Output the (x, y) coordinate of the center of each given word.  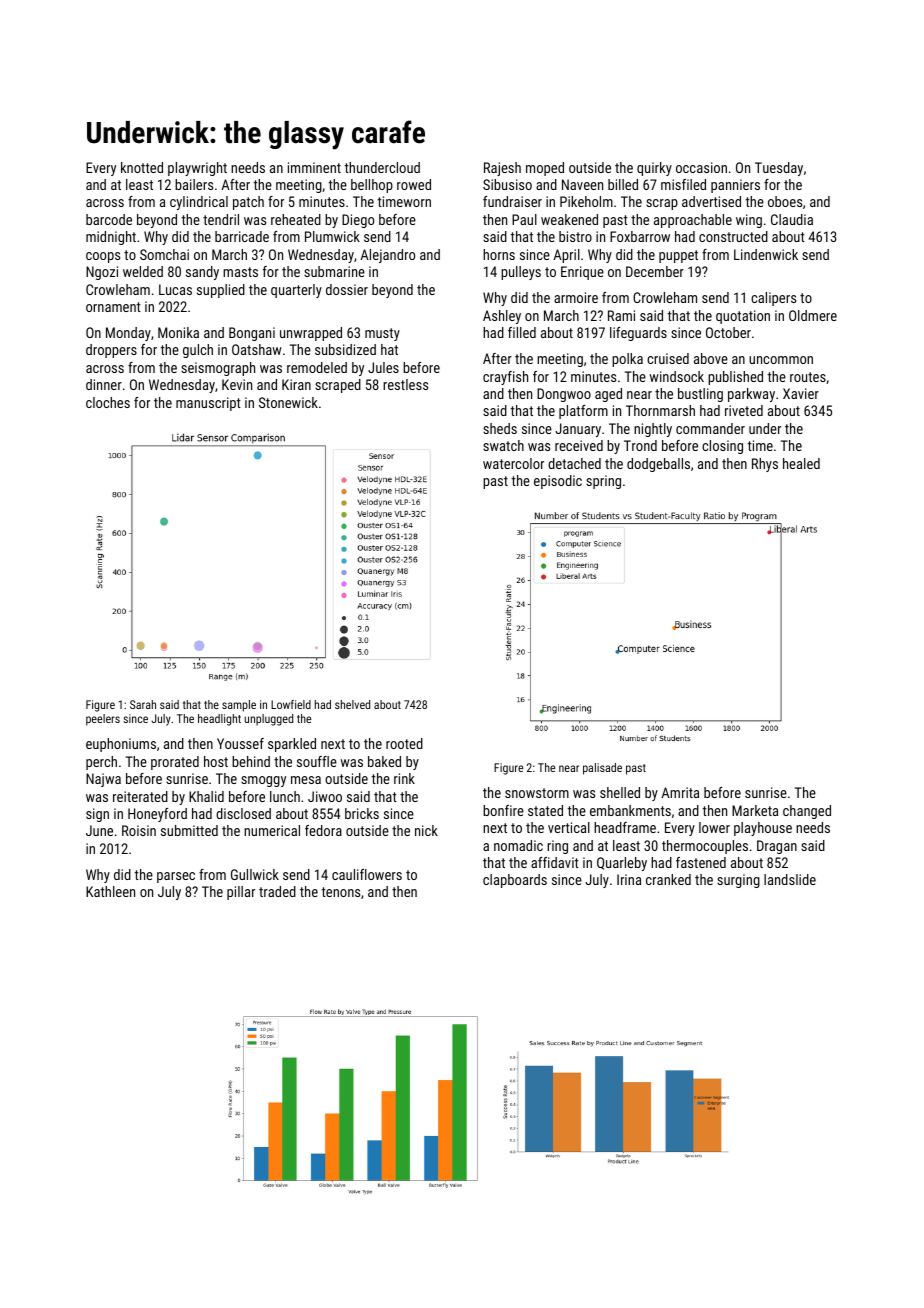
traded (277, 891)
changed (807, 812)
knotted (142, 167)
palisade (602, 769)
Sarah (143, 704)
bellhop (372, 186)
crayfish (505, 378)
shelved (352, 704)
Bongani (252, 334)
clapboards (515, 881)
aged (608, 395)
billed (623, 184)
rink (404, 778)
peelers (103, 720)
